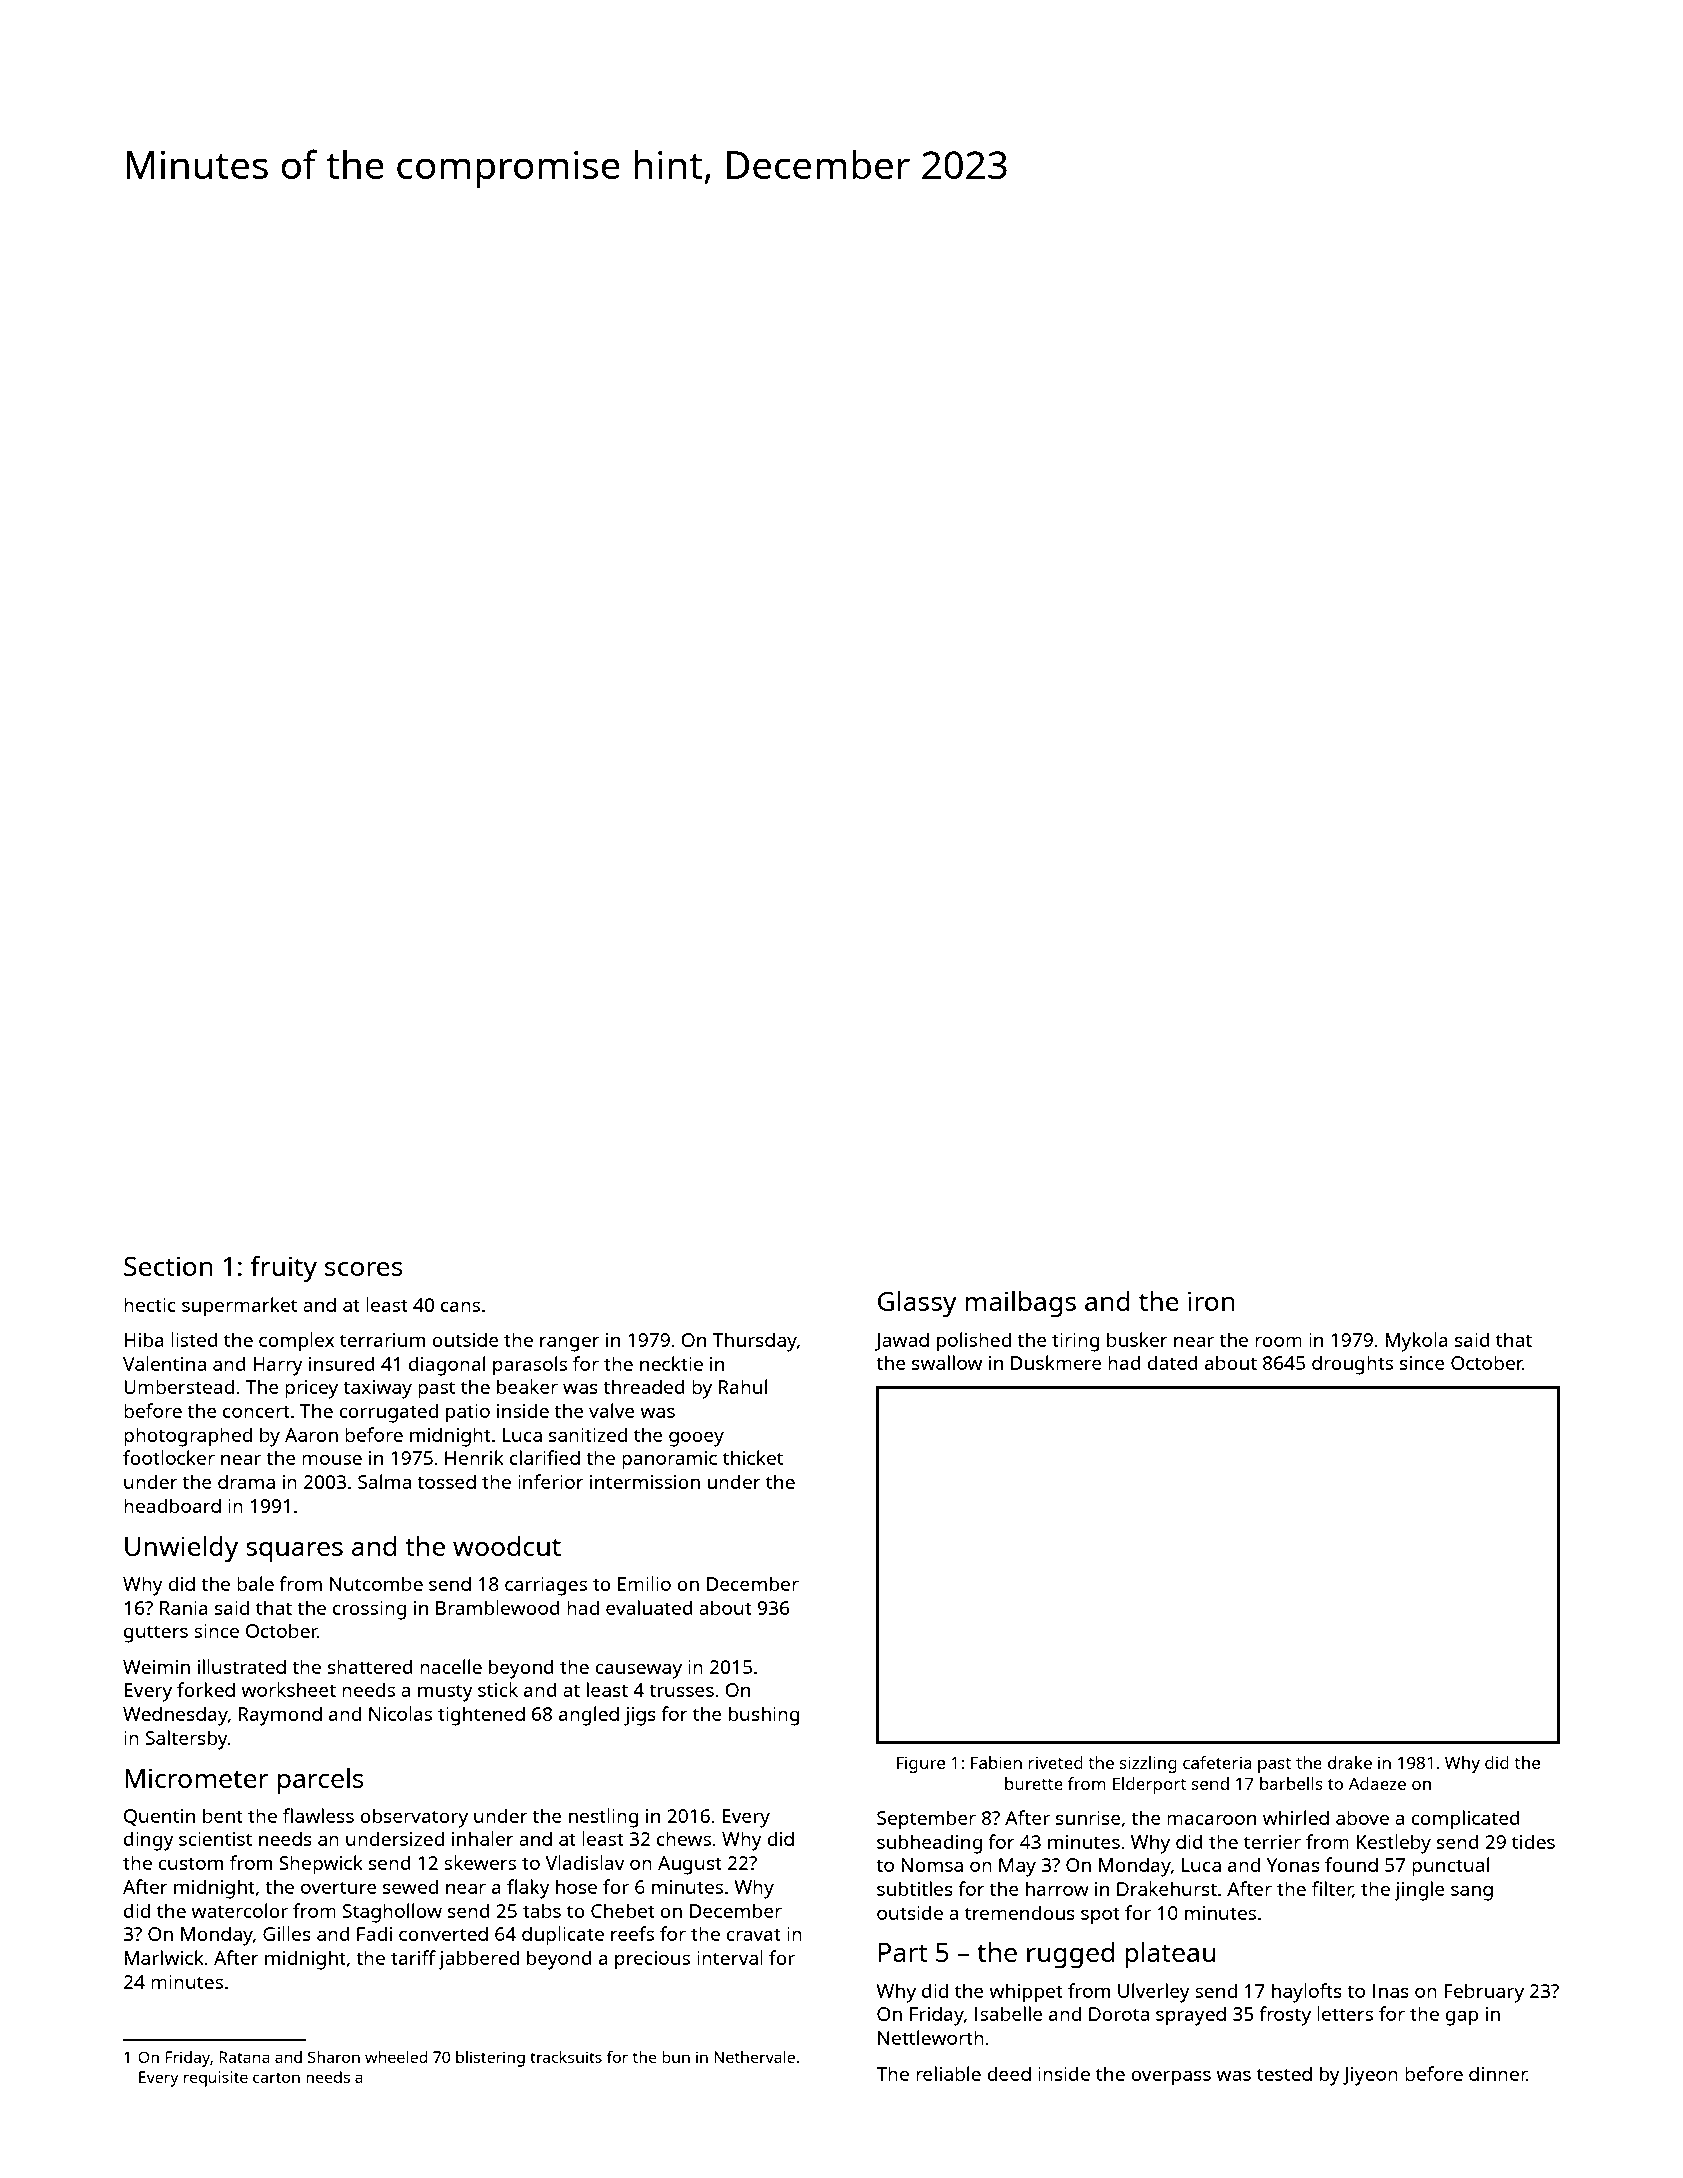  Describe the element at coordinates (168, 1266) in the screenshot. I see `Section` at that location.
